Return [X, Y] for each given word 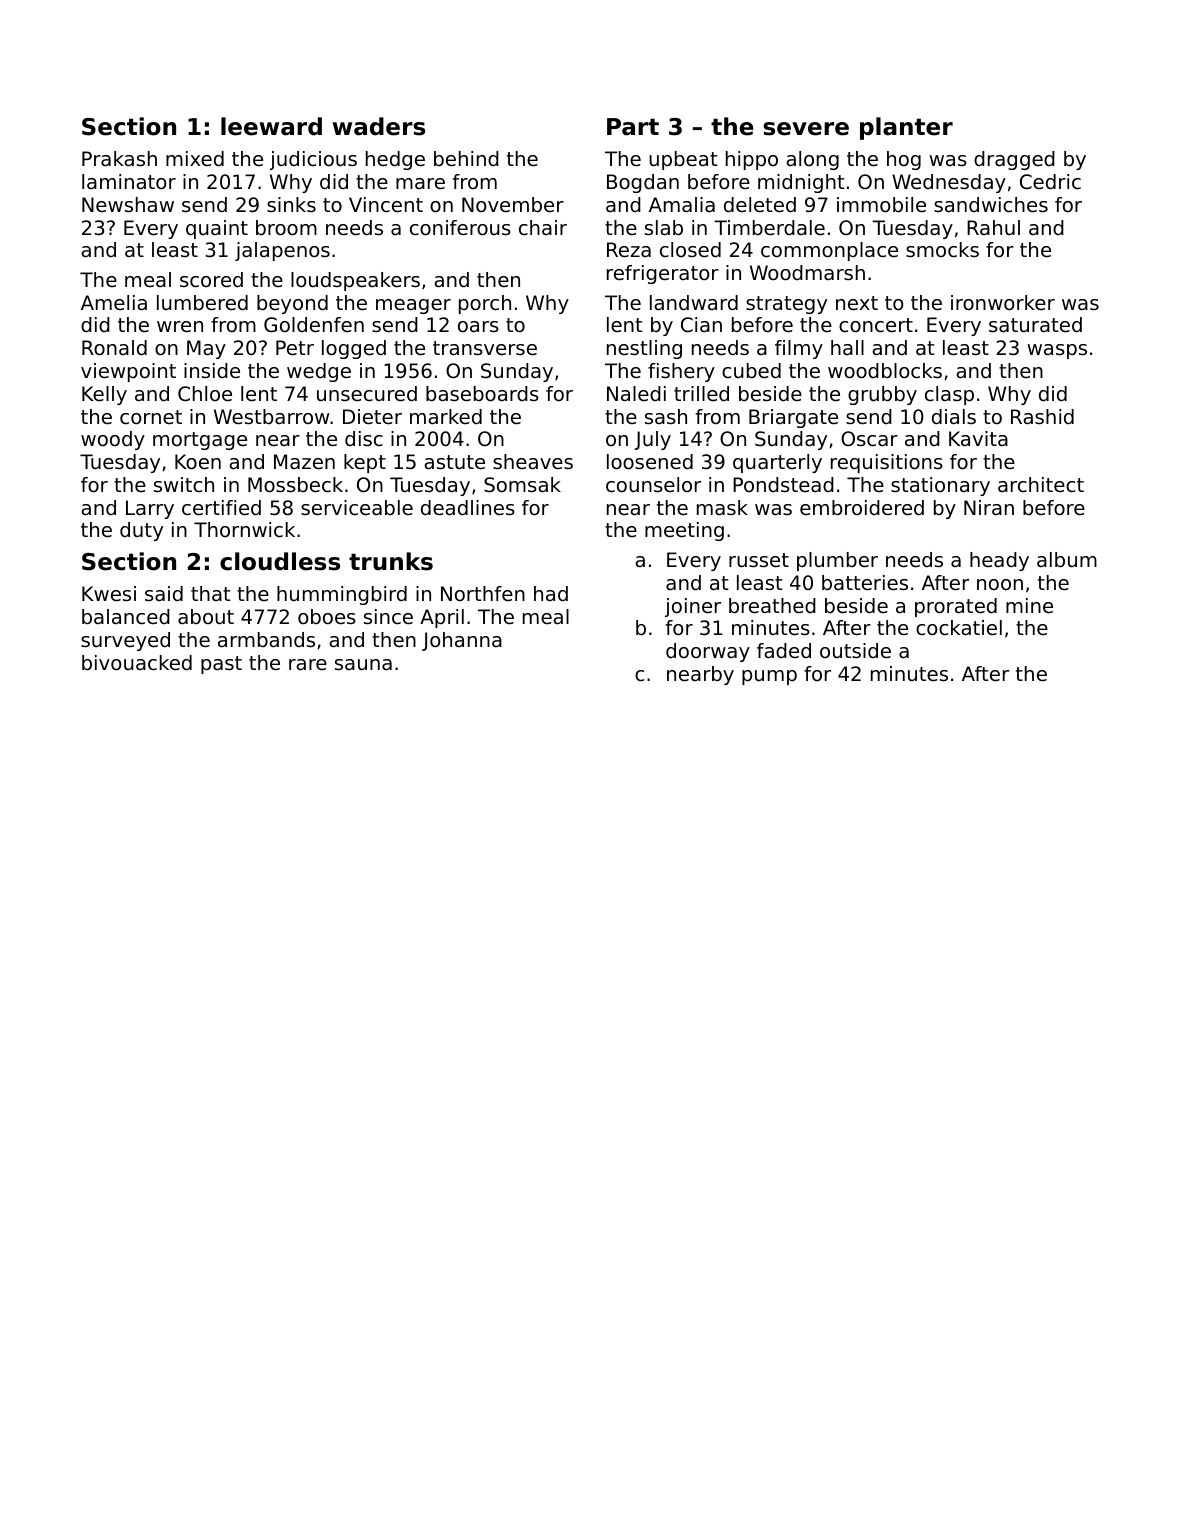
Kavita [978, 438]
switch [184, 485]
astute [454, 462]
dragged [1014, 160]
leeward [271, 126]
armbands [266, 640]
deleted [760, 205]
